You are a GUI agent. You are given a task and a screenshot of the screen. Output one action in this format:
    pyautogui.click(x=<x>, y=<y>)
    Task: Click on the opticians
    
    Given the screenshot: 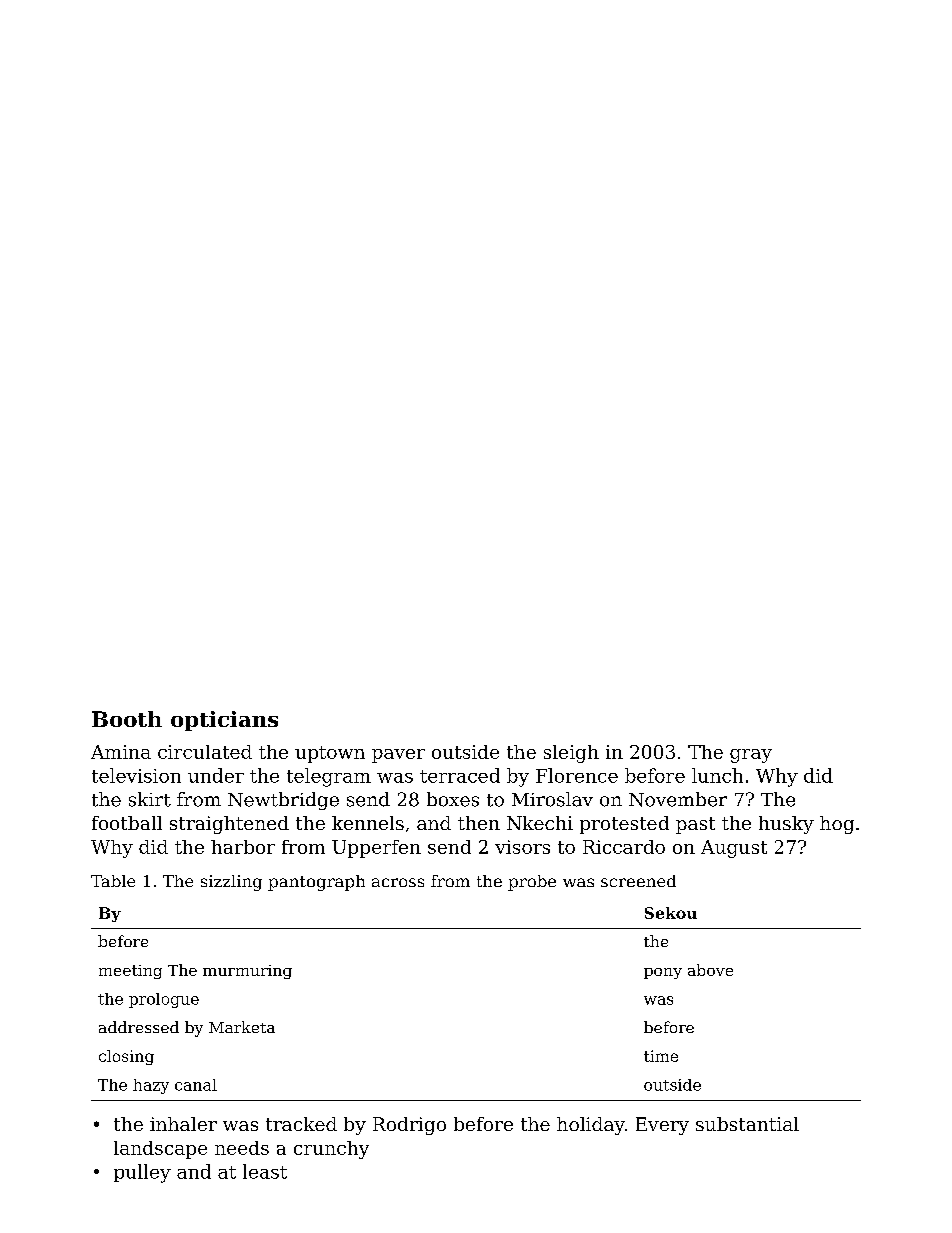 What is the action you would take?
    pyautogui.click(x=224, y=721)
